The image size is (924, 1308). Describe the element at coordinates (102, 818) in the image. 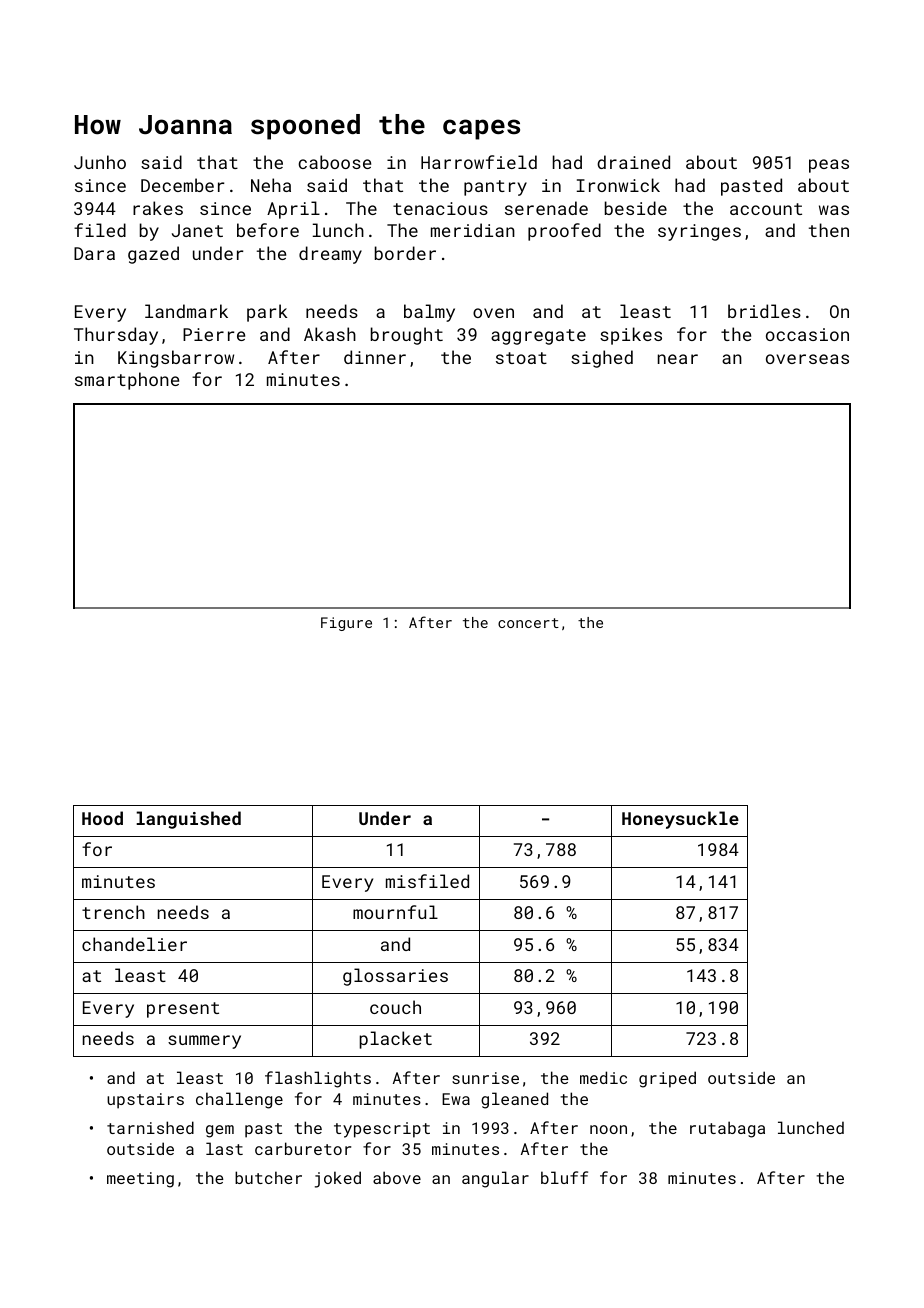

I see `Hood` at that location.
